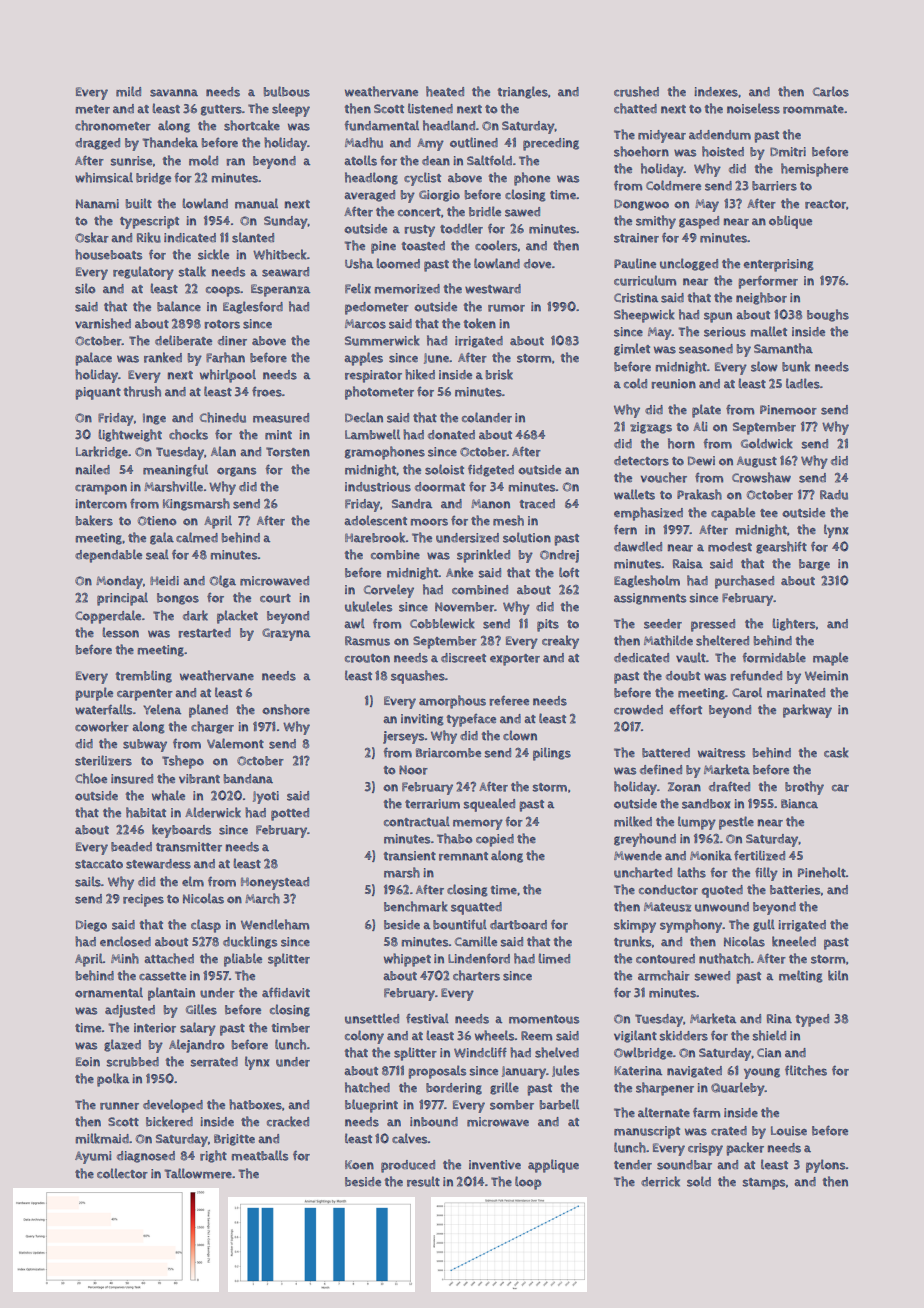  What do you see at coordinates (814, 170) in the image?
I see `hemisphere` at bounding box center [814, 170].
